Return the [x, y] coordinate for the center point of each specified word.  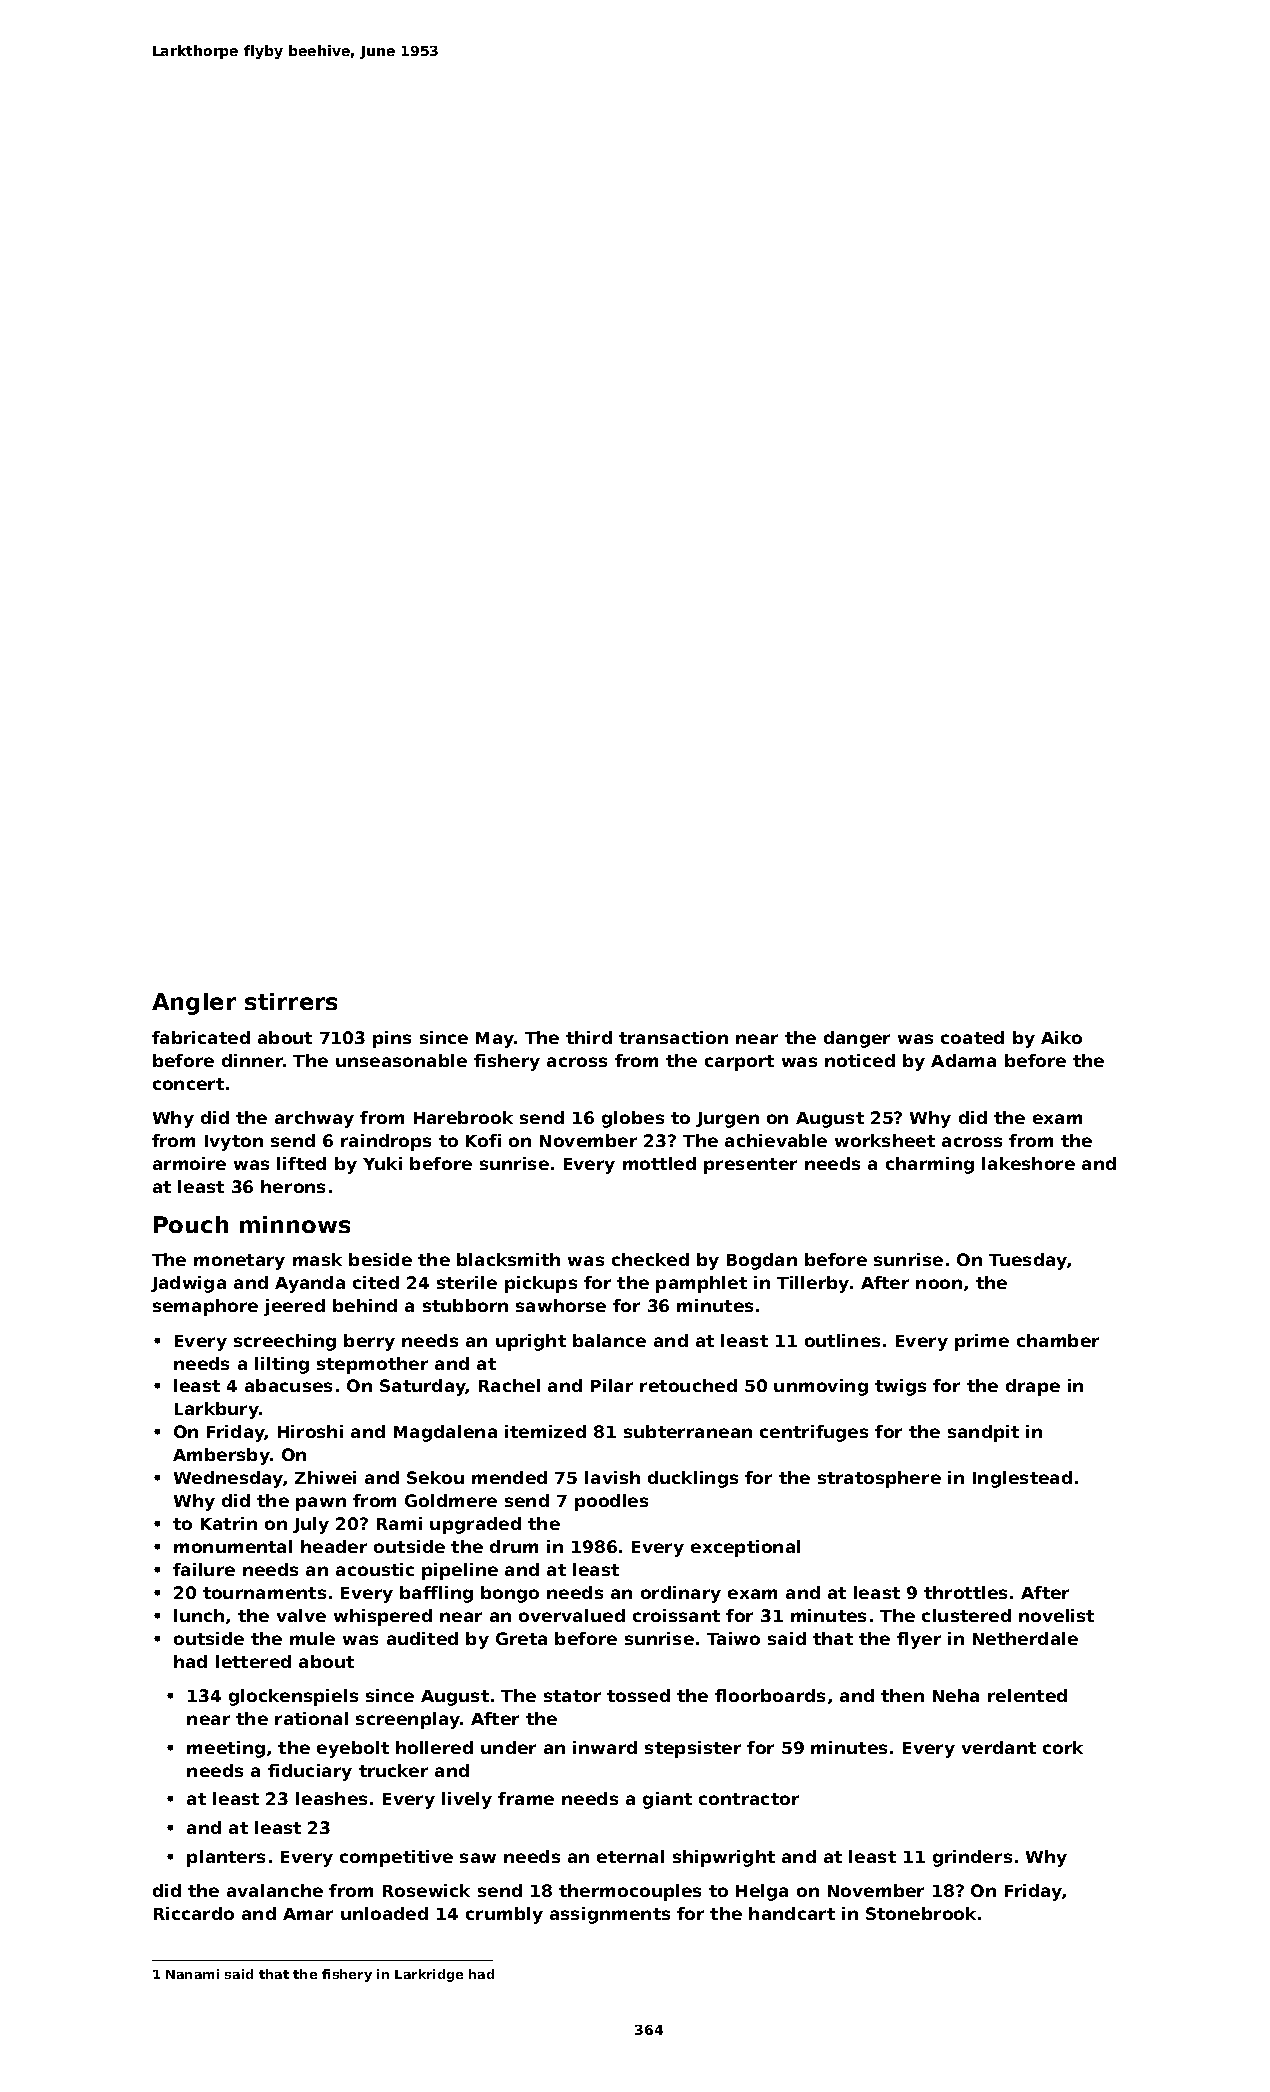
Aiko [1061, 1037]
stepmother [372, 1365]
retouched [688, 1385]
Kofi [483, 1140]
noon [939, 1284]
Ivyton [234, 1143]
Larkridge [429, 1975]
